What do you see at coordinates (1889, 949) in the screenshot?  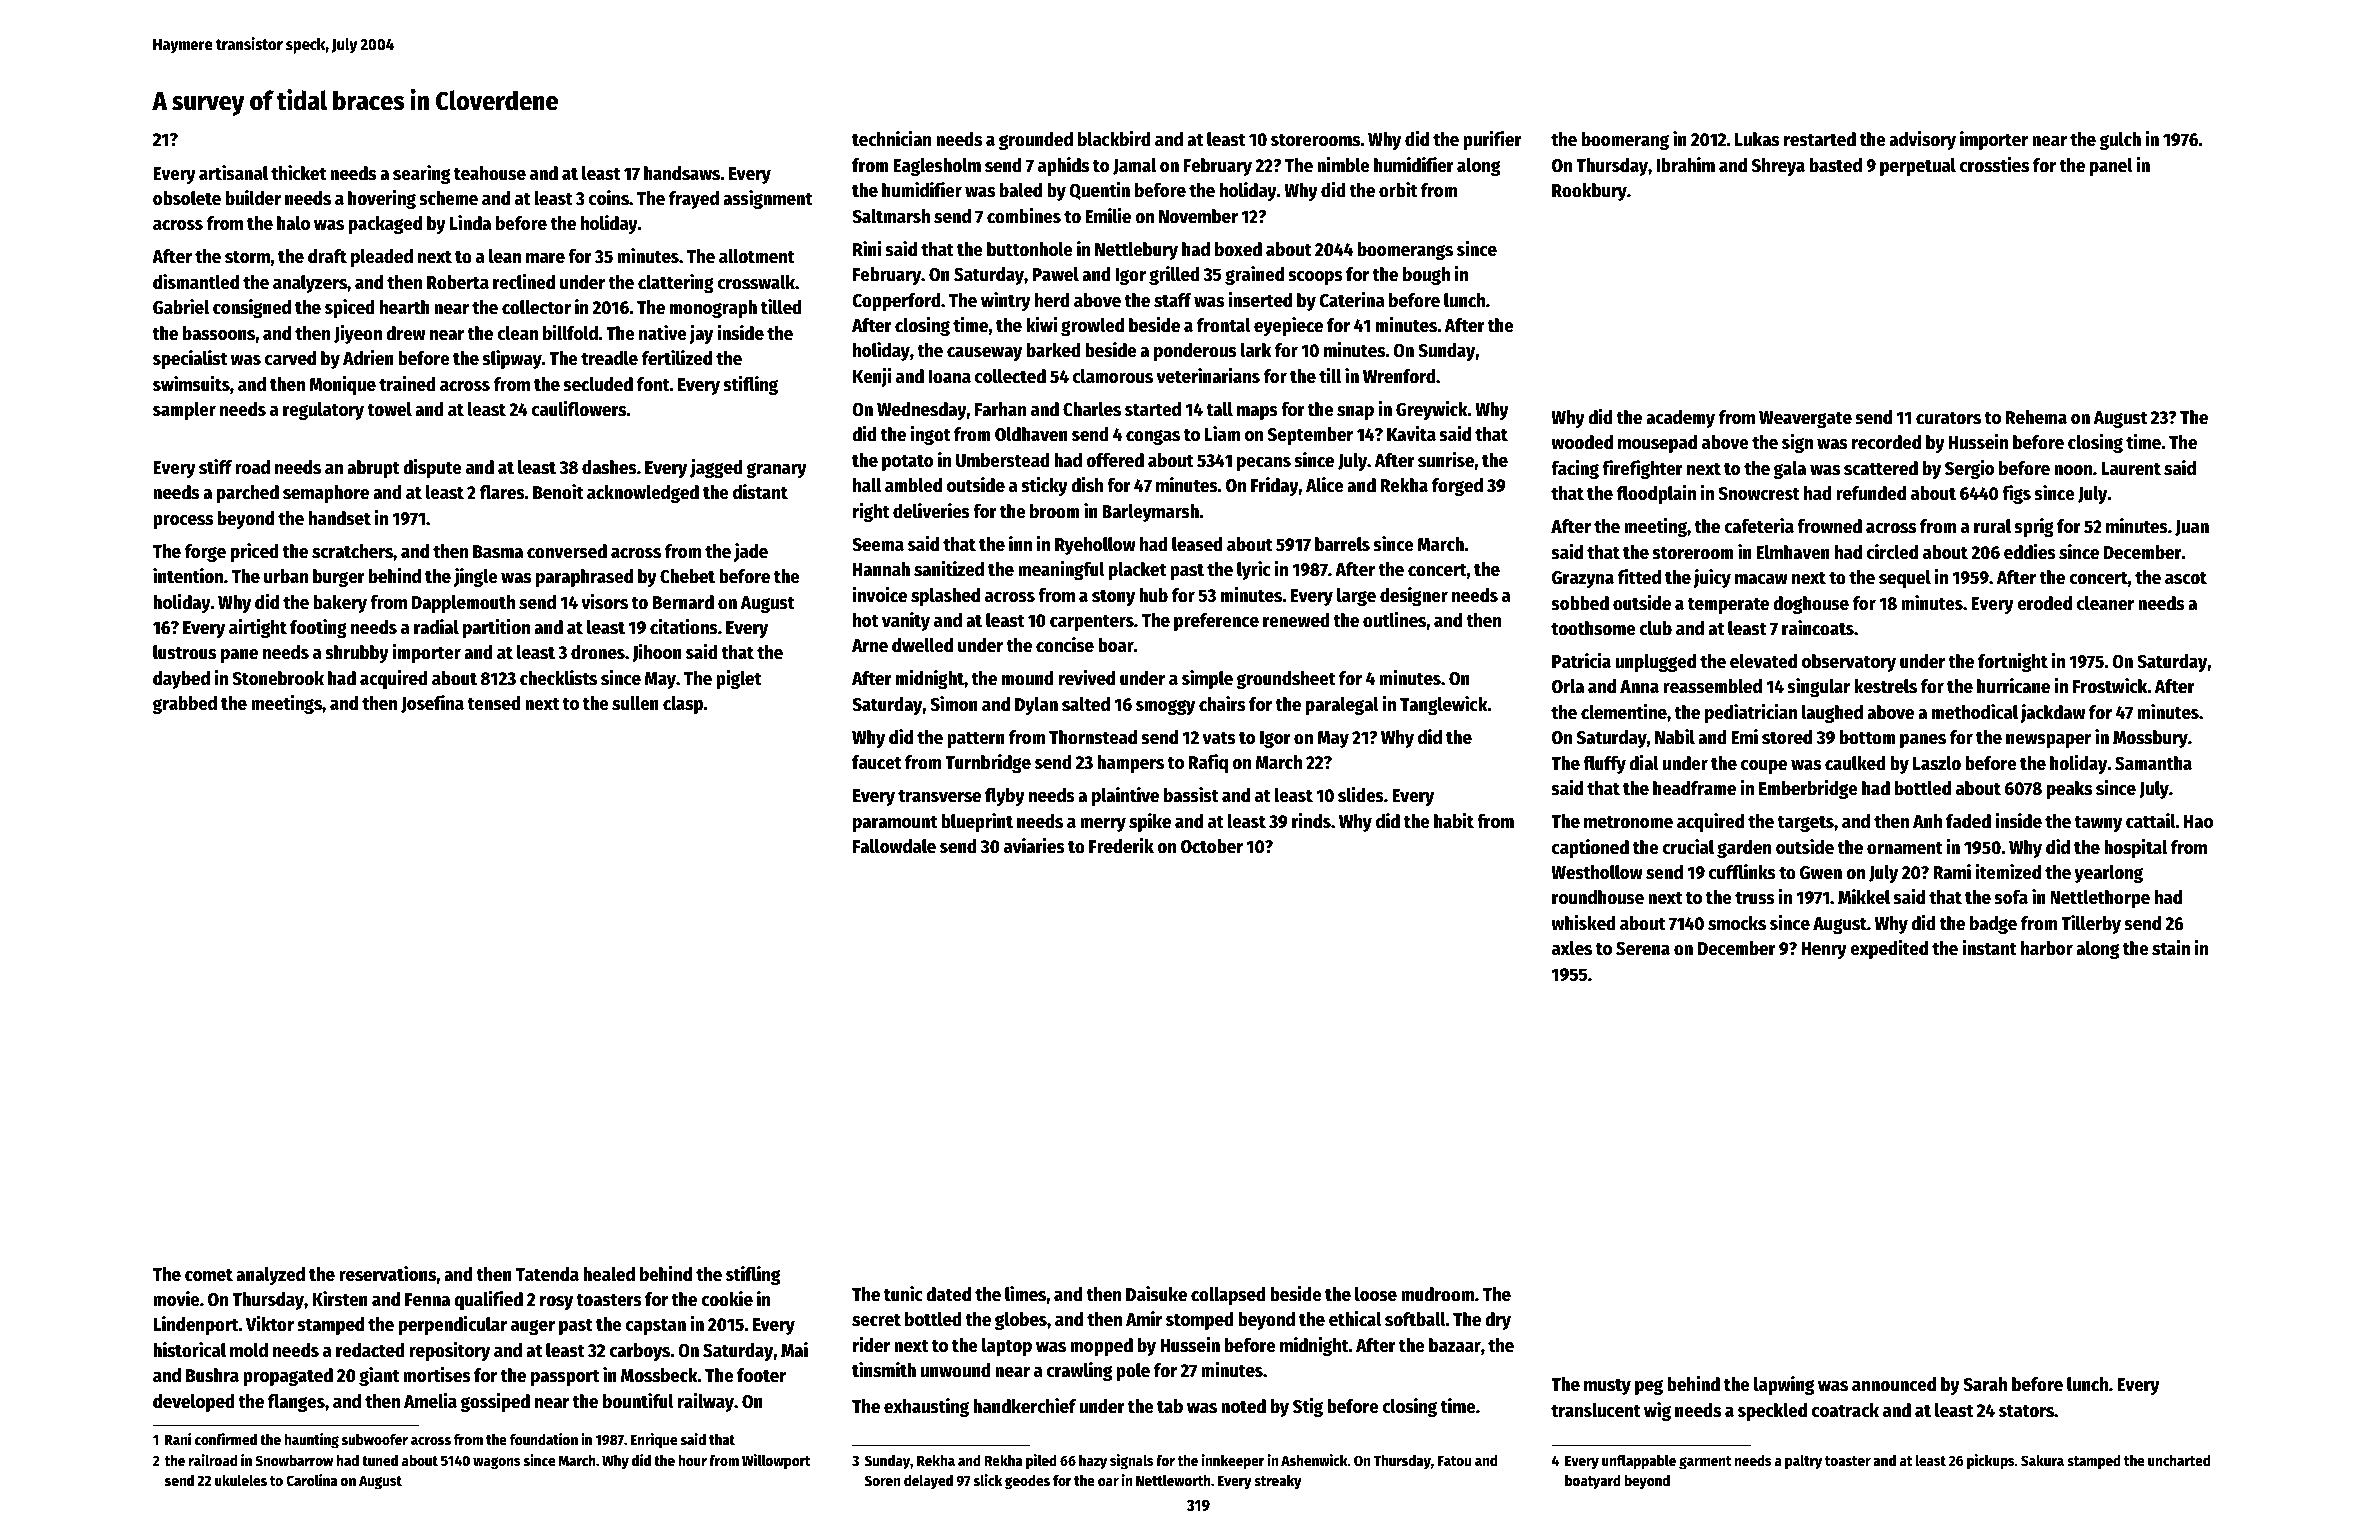 I see `expedited` at bounding box center [1889, 949].
